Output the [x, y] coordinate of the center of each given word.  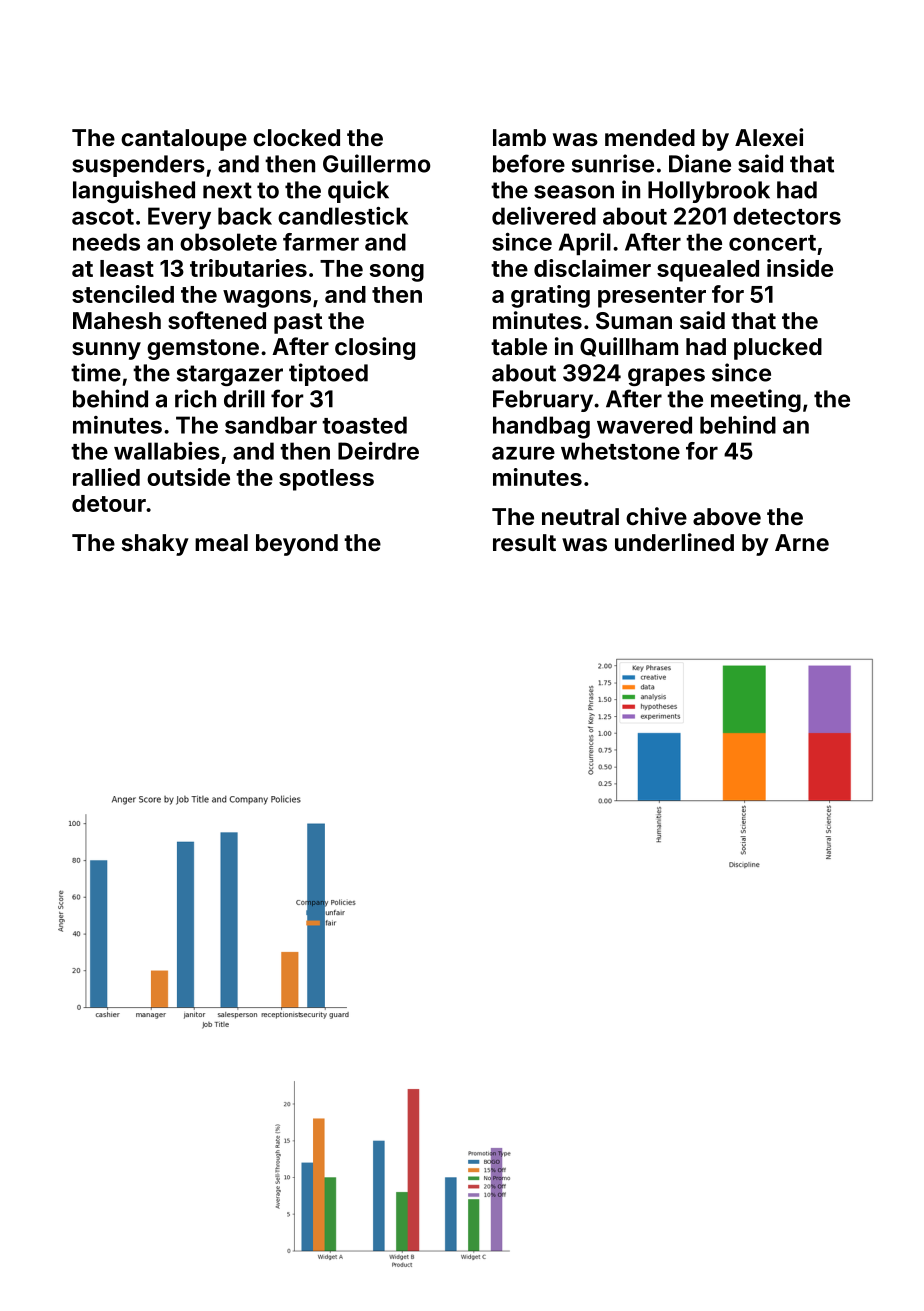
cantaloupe [184, 140]
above [727, 516]
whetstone [620, 451]
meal [221, 542]
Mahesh [117, 320]
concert [772, 243]
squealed [708, 271]
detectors [787, 216]
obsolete [228, 242]
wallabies [167, 451]
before [529, 163]
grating [550, 296]
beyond [297, 545]
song [397, 273]
